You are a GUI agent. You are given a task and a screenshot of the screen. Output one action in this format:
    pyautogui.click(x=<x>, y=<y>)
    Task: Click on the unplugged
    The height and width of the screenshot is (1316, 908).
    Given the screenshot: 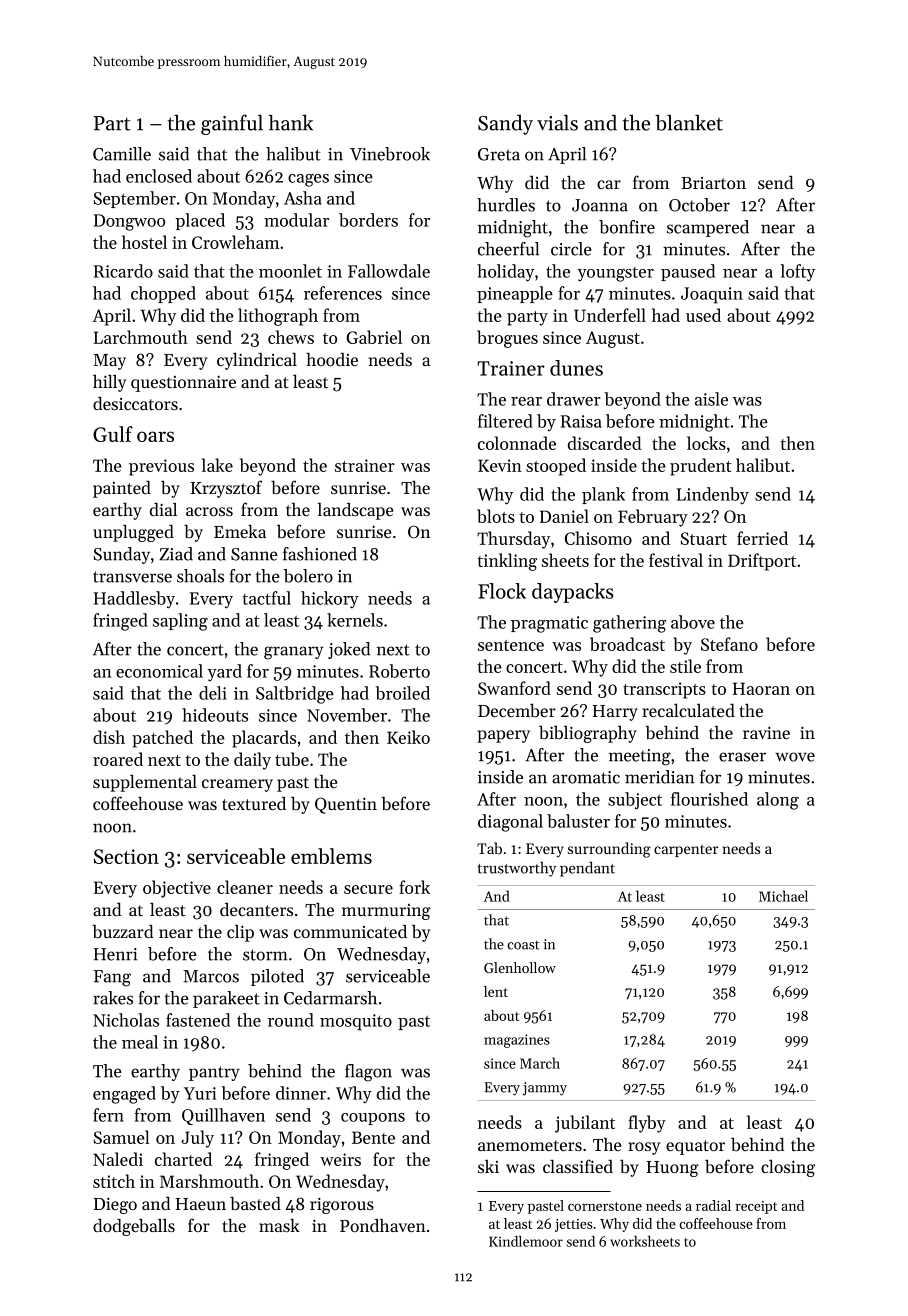 What is the action you would take?
    pyautogui.click(x=133, y=533)
